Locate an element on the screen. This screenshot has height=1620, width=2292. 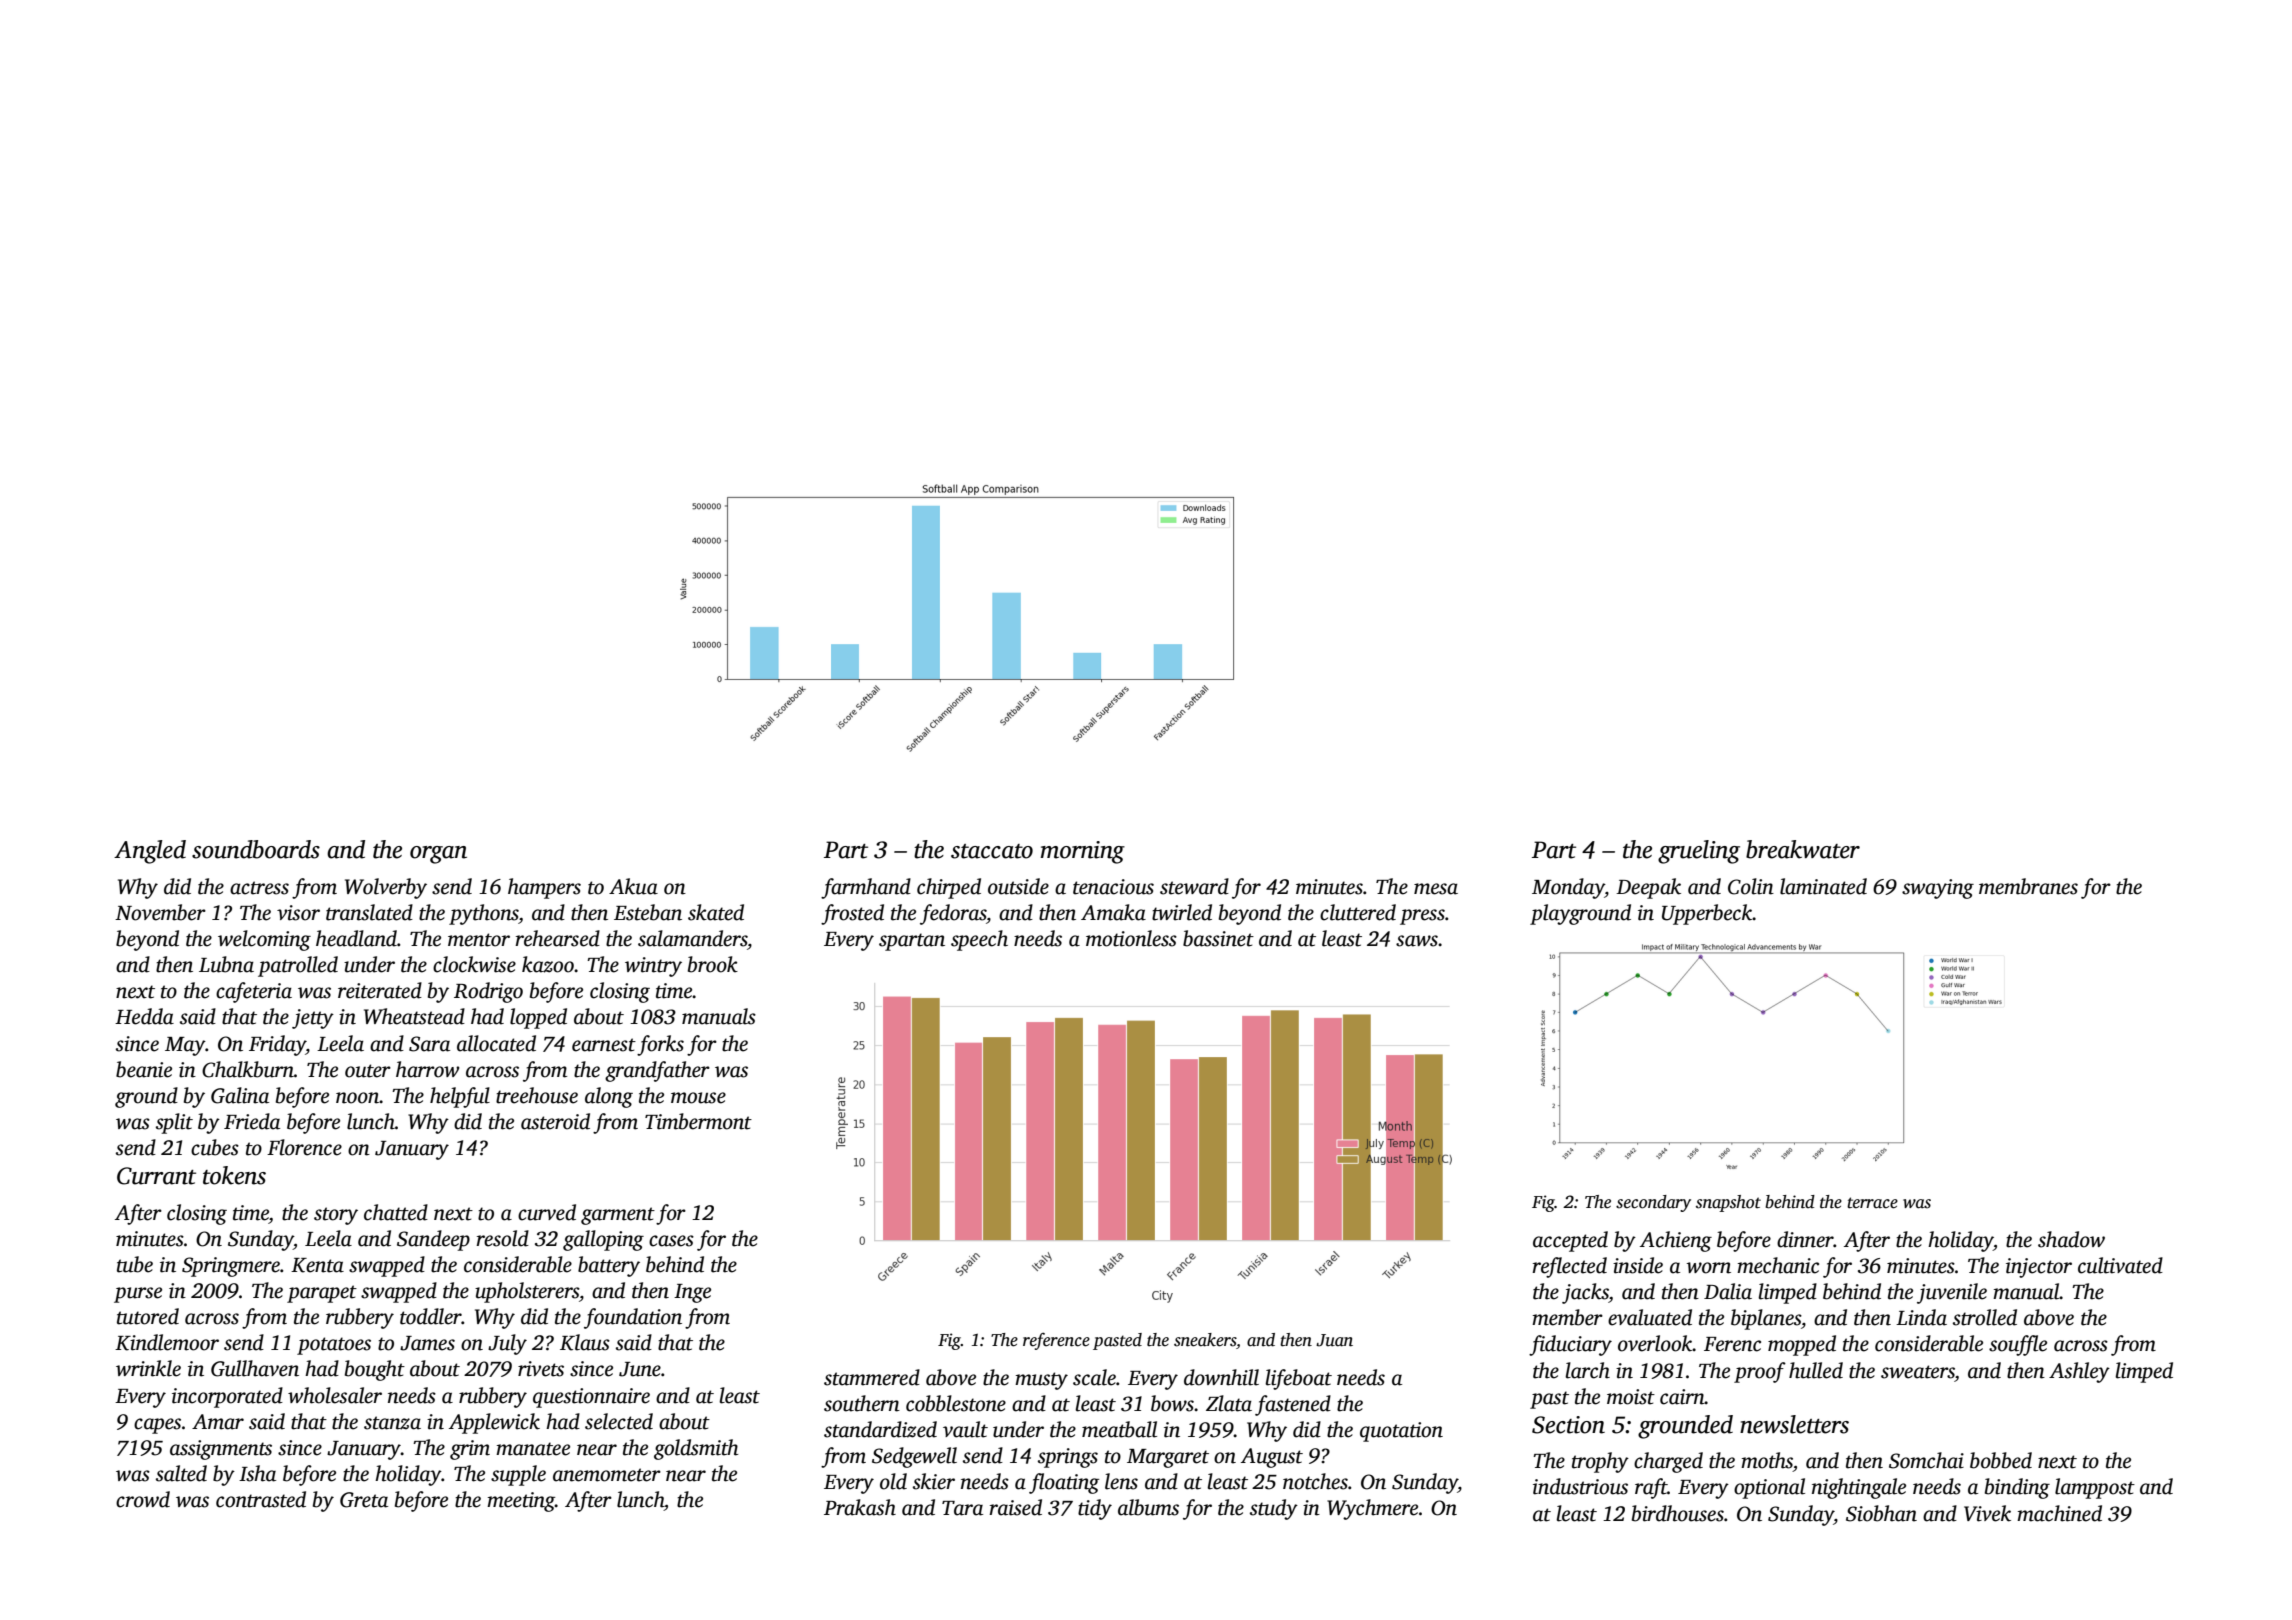
Angled is located at coordinates (150, 852).
